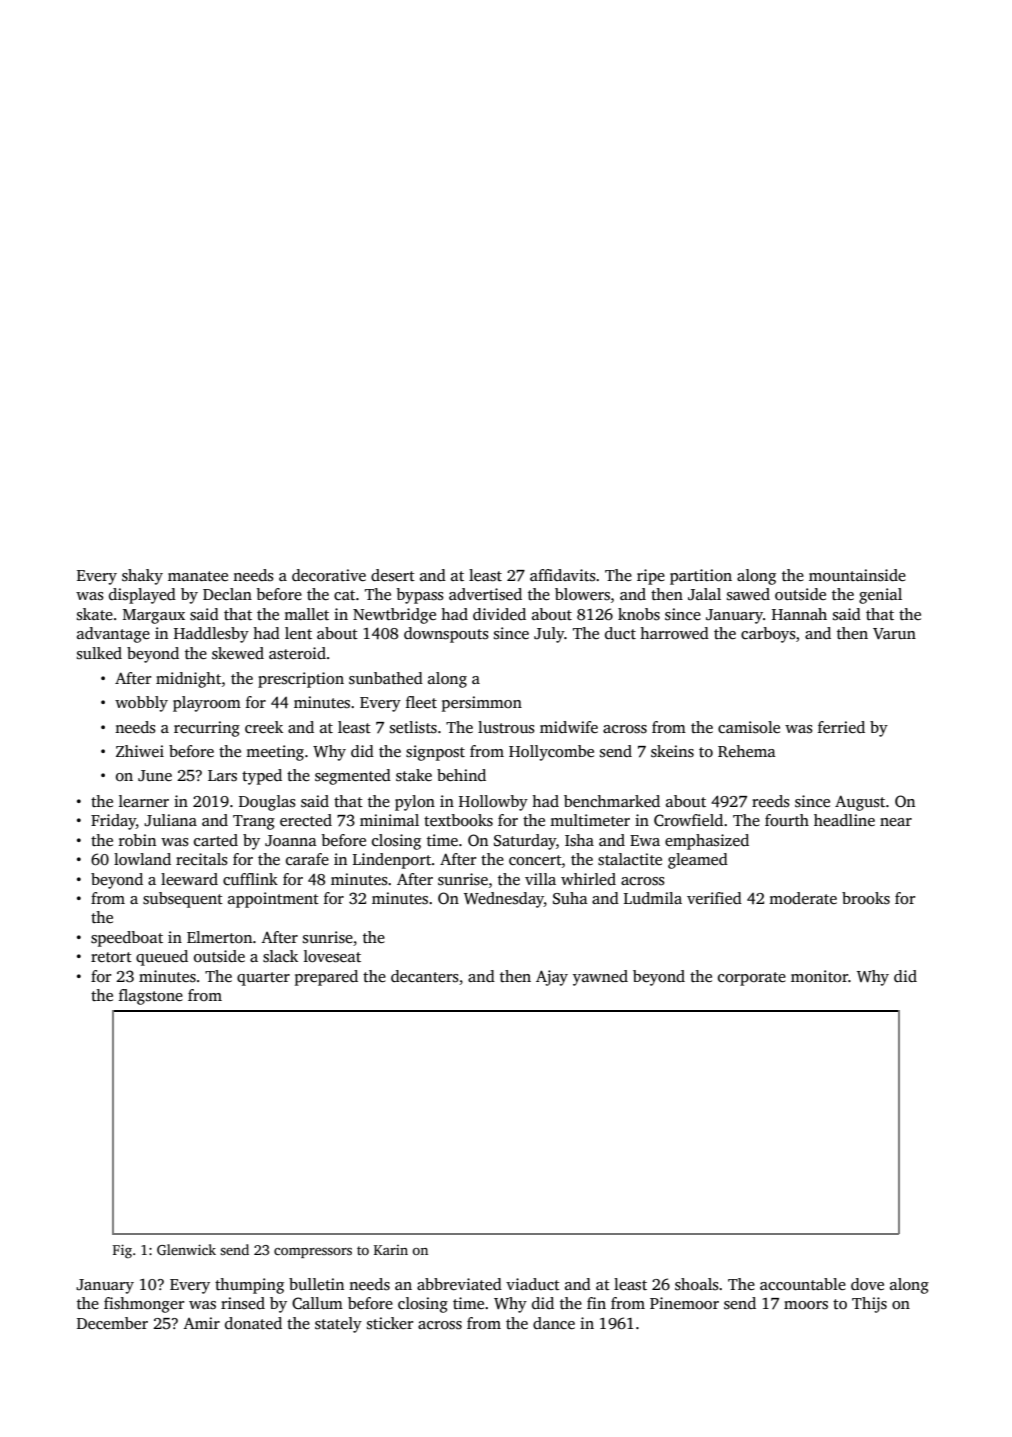 This screenshot has height=1437, width=1012. What do you see at coordinates (461, 775) in the screenshot?
I see `behind` at bounding box center [461, 775].
